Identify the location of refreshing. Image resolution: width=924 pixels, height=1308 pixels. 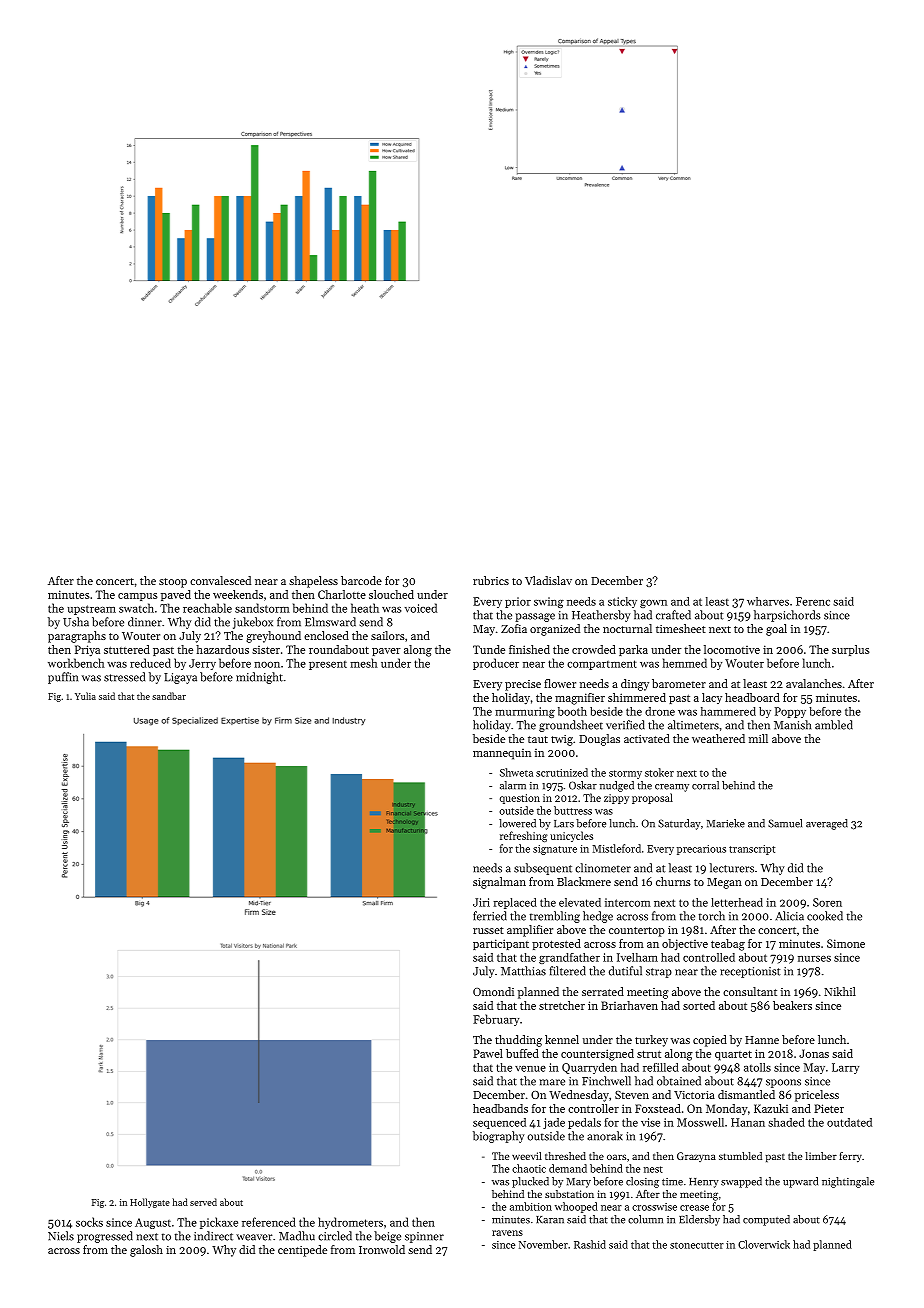
(524, 836).
